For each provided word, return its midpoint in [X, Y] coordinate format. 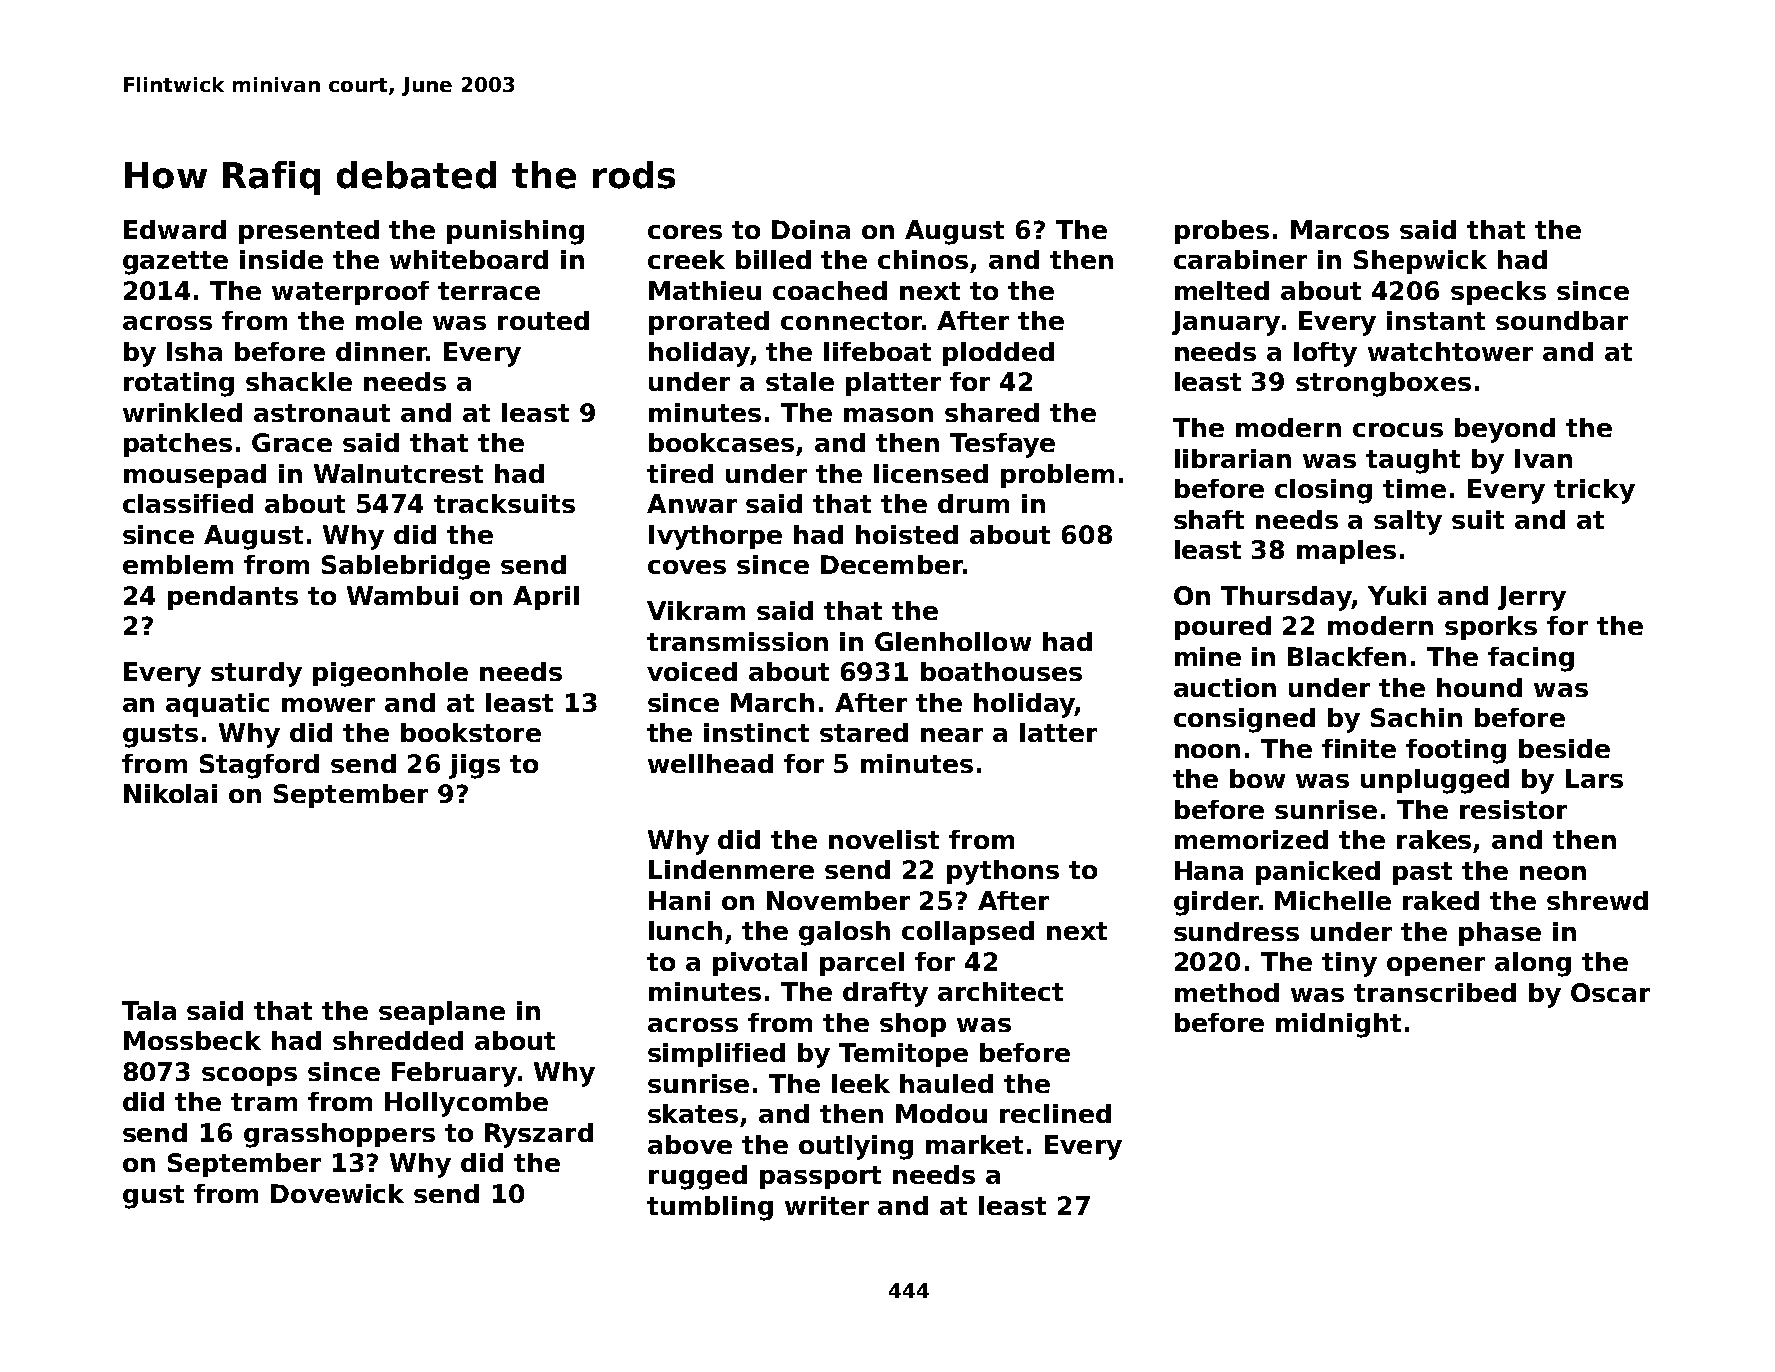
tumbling [710, 1208]
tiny [1349, 964]
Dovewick [337, 1193]
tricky [1594, 491]
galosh [844, 933]
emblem [178, 564]
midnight [1338, 1025]
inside [281, 259]
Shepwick [1420, 262]
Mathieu [705, 290]
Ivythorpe [715, 537]
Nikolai [170, 793]
